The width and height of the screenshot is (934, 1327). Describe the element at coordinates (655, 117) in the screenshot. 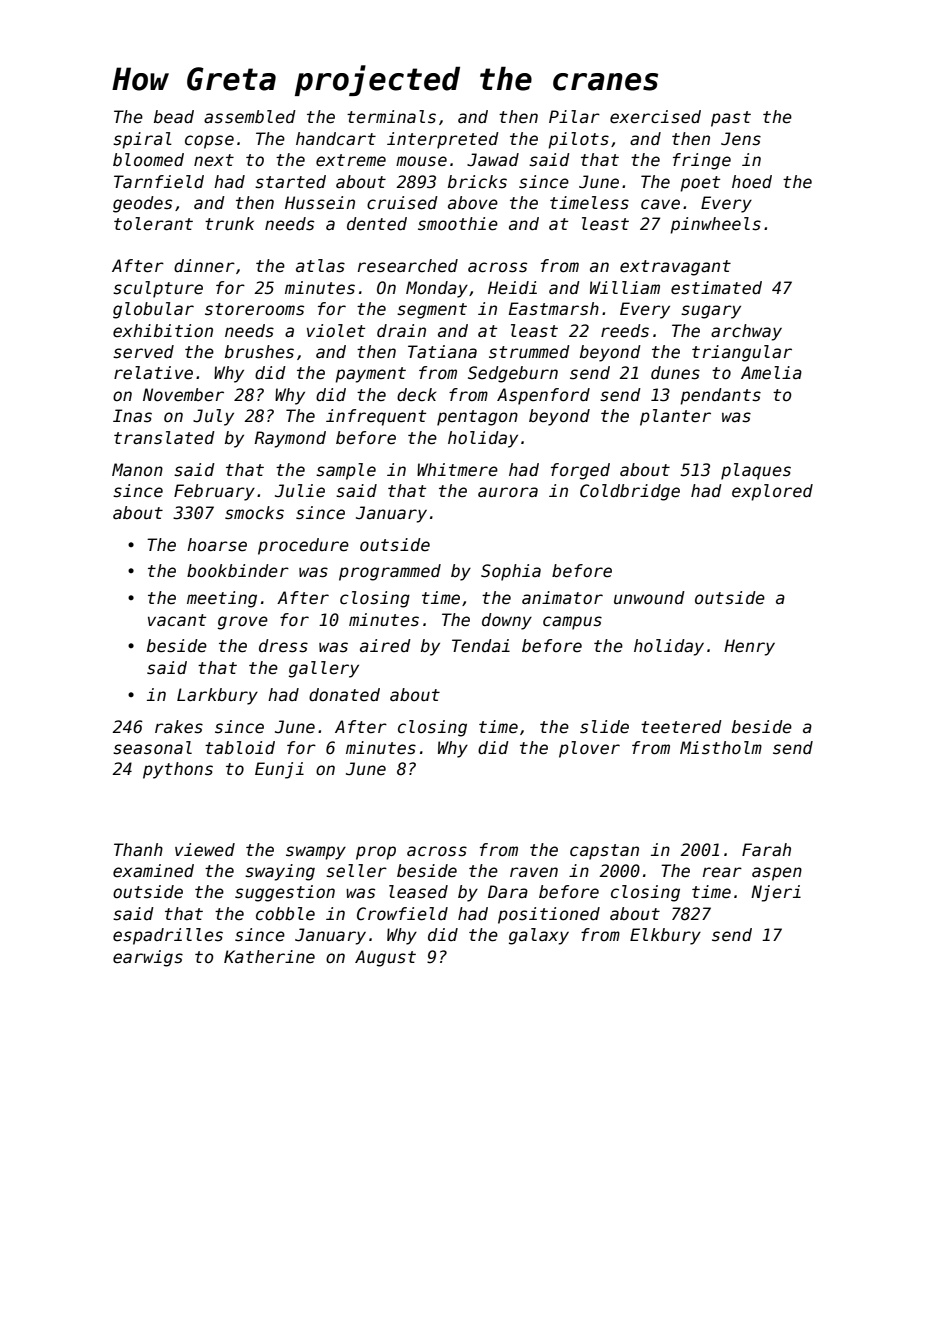

I see `exercised` at that location.
